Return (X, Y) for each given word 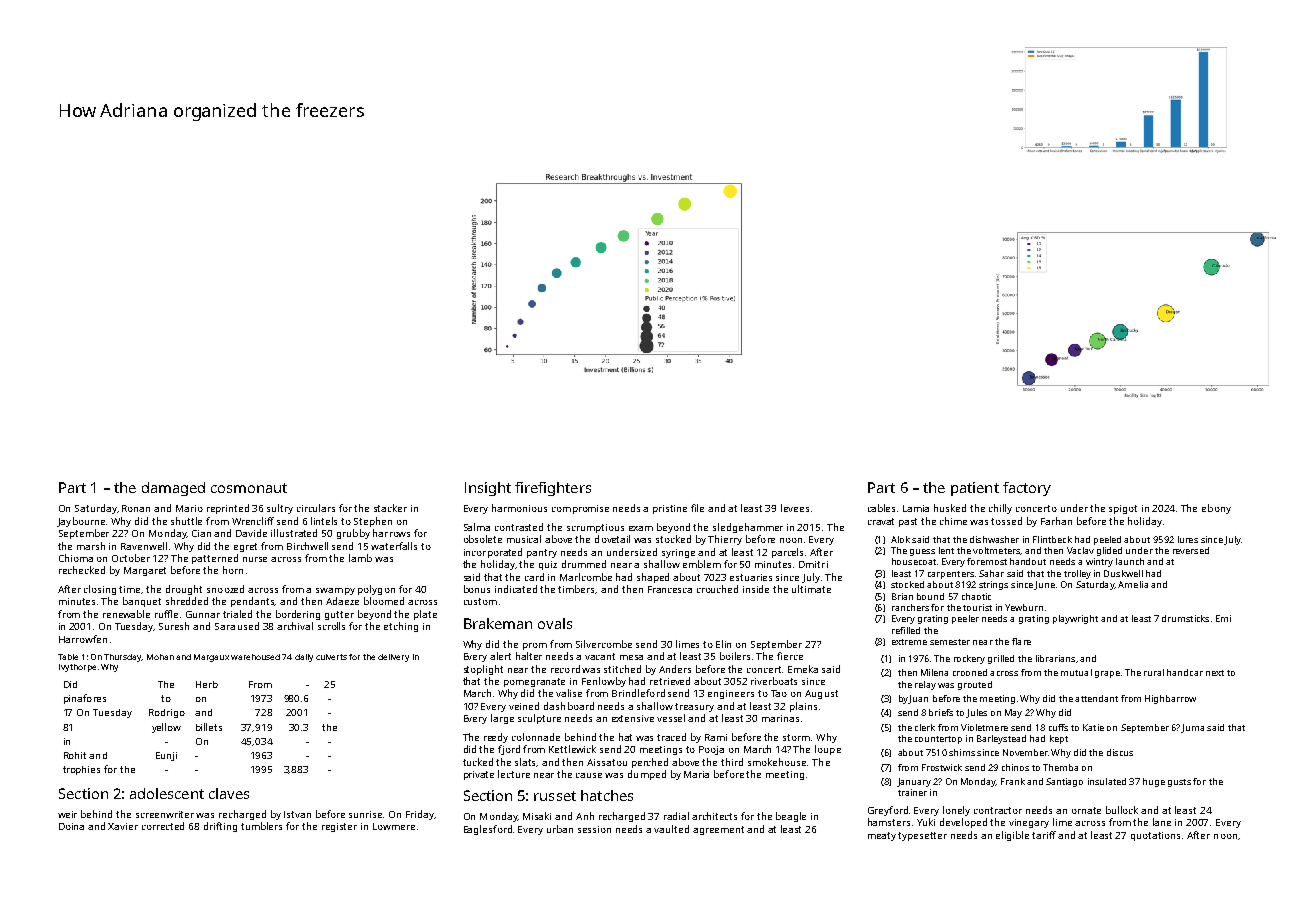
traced (671, 737)
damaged (173, 489)
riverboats (774, 681)
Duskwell (1123, 573)
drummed (584, 564)
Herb (207, 684)
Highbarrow (1170, 699)
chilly (1000, 509)
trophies (81, 770)
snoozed (225, 589)
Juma (1192, 728)
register (339, 827)
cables (881, 508)
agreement (718, 830)
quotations (1155, 836)
